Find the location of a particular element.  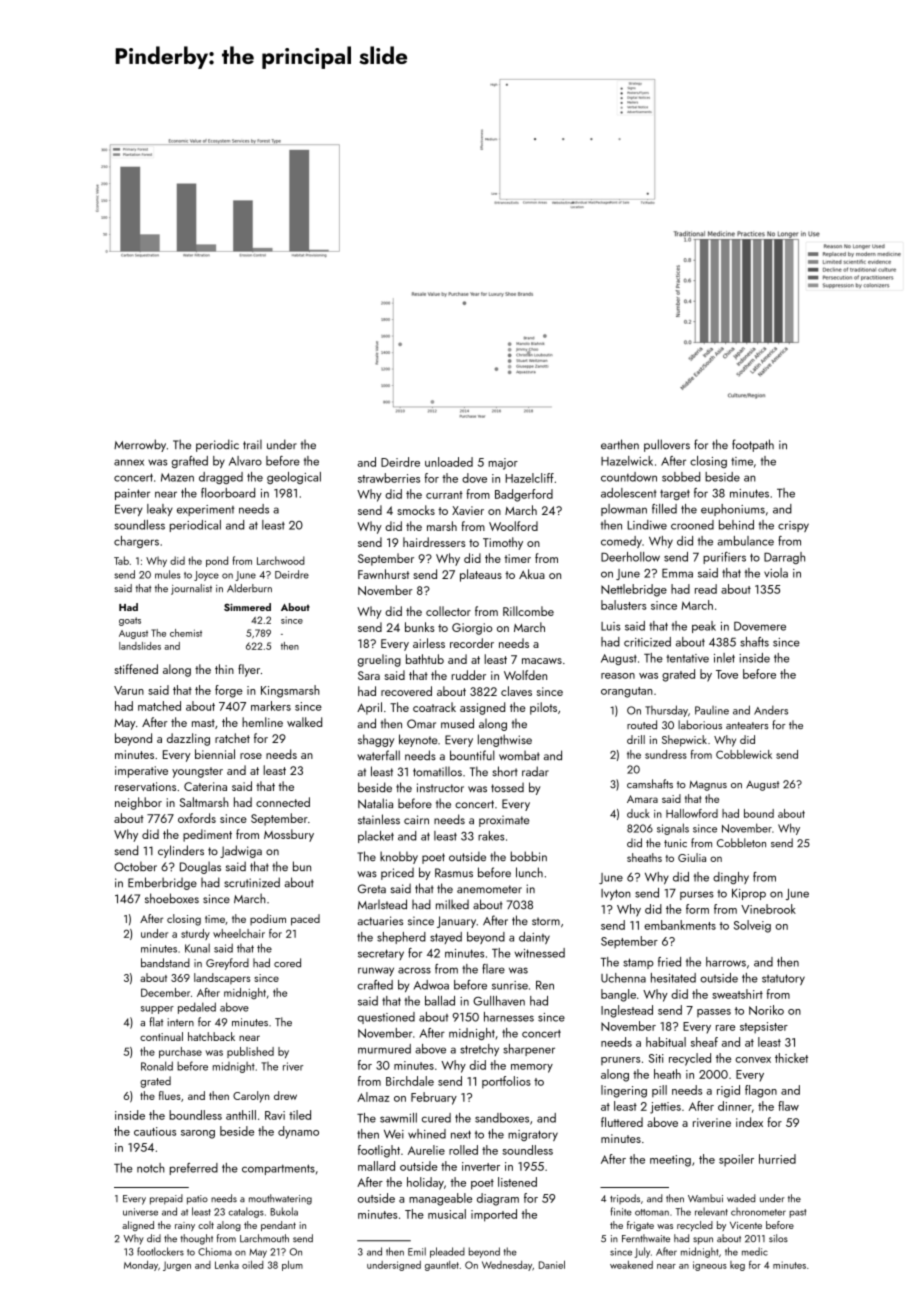

Hazelwick is located at coordinates (627, 461).
